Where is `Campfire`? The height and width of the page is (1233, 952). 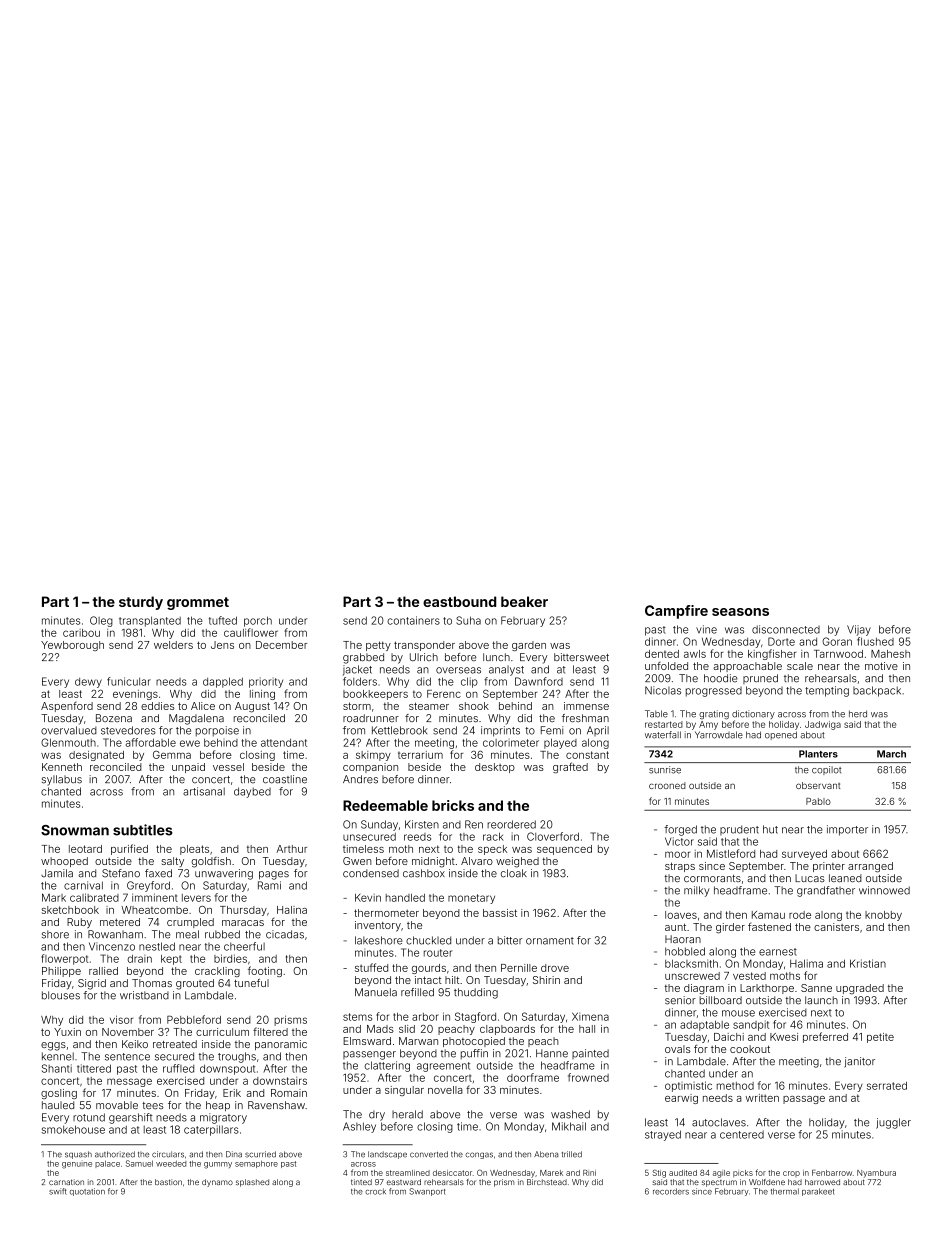
Campfire is located at coordinates (676, 612).
